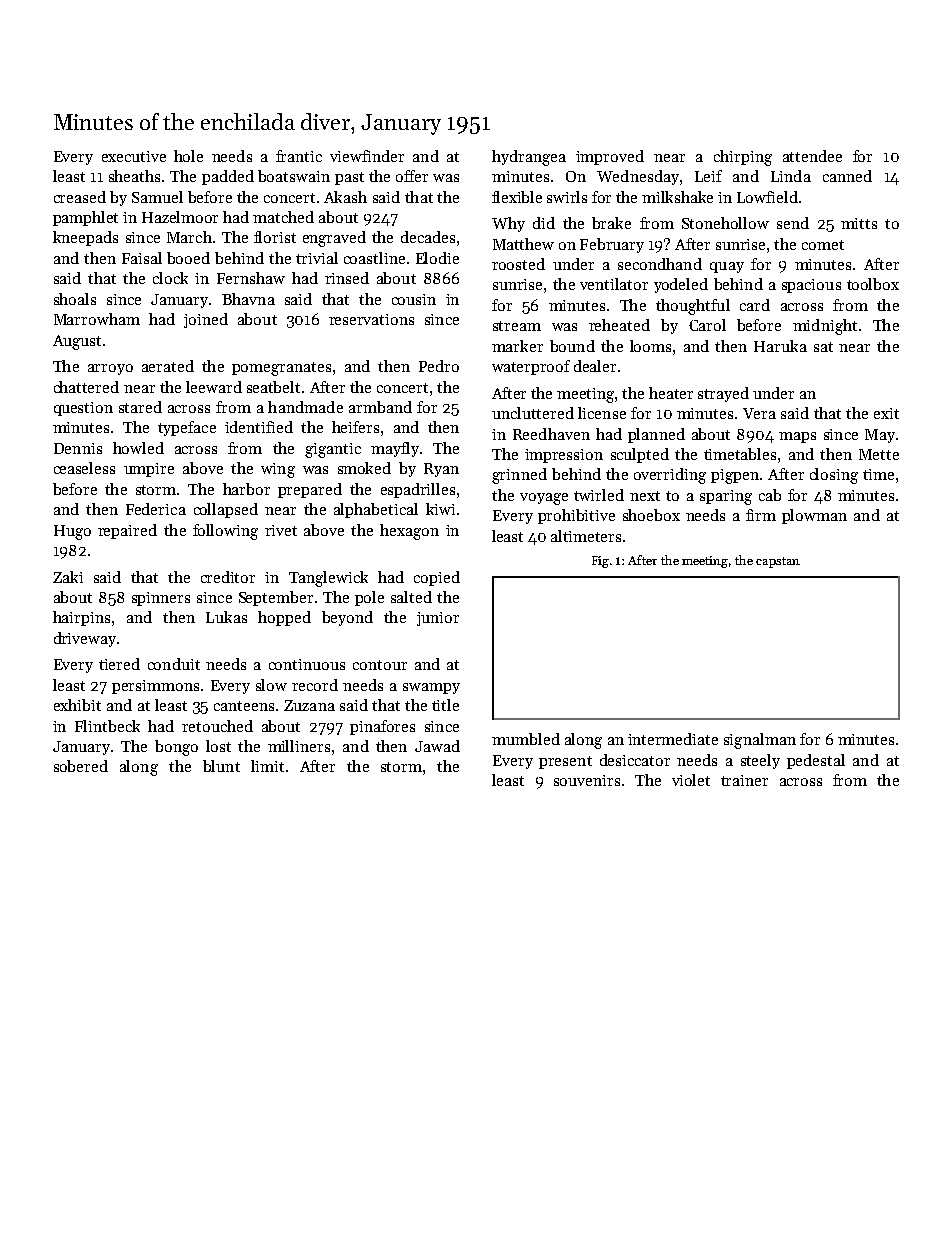 This screenshot has height=1233, width=952. Describe the element at coordinates (174, 664) in the screenshot. I see `conduit` at that location.
